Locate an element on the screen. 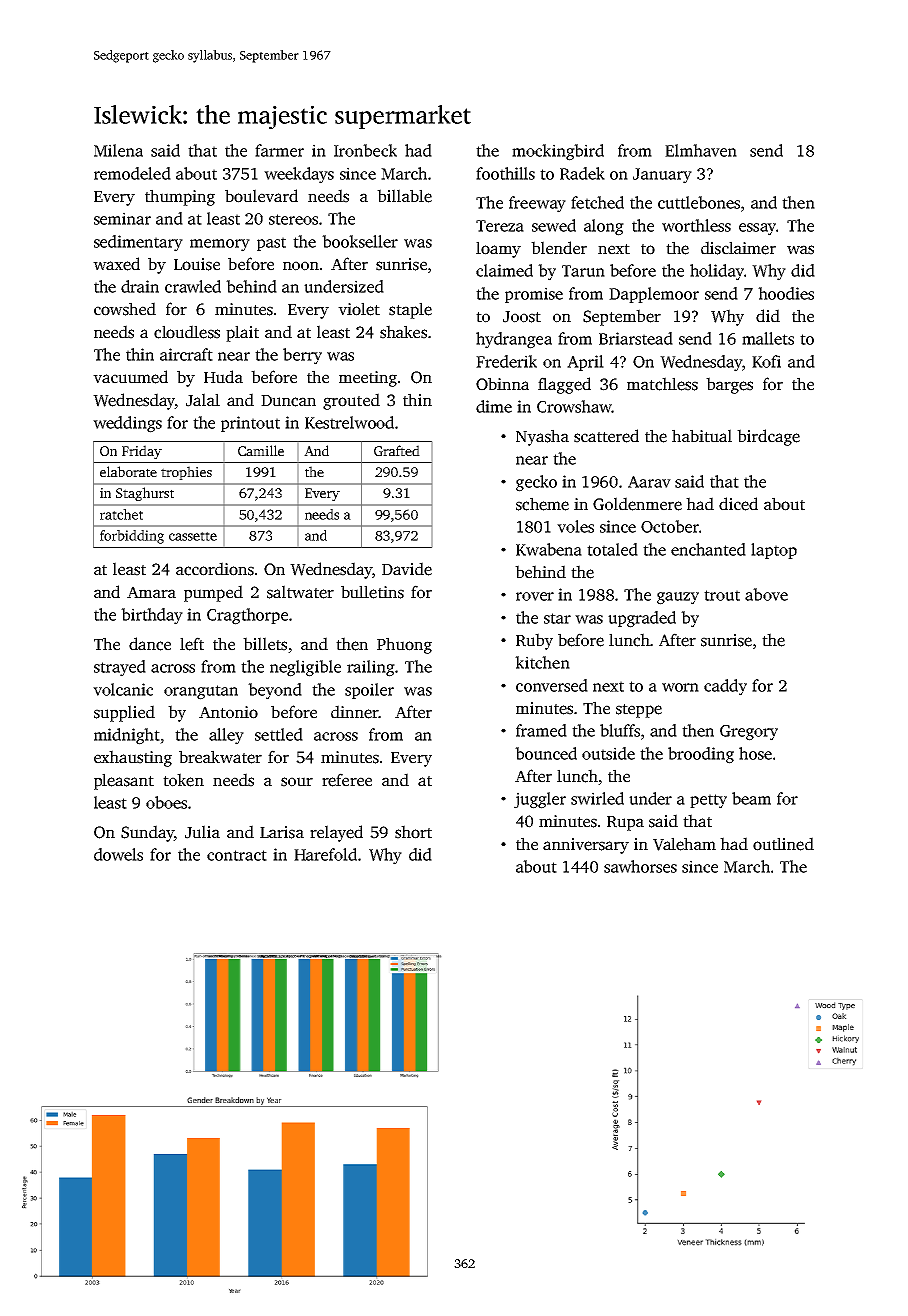 The width and height of the screenshot is (908, 1316). Grafted is located at coordinates (397, 450).
